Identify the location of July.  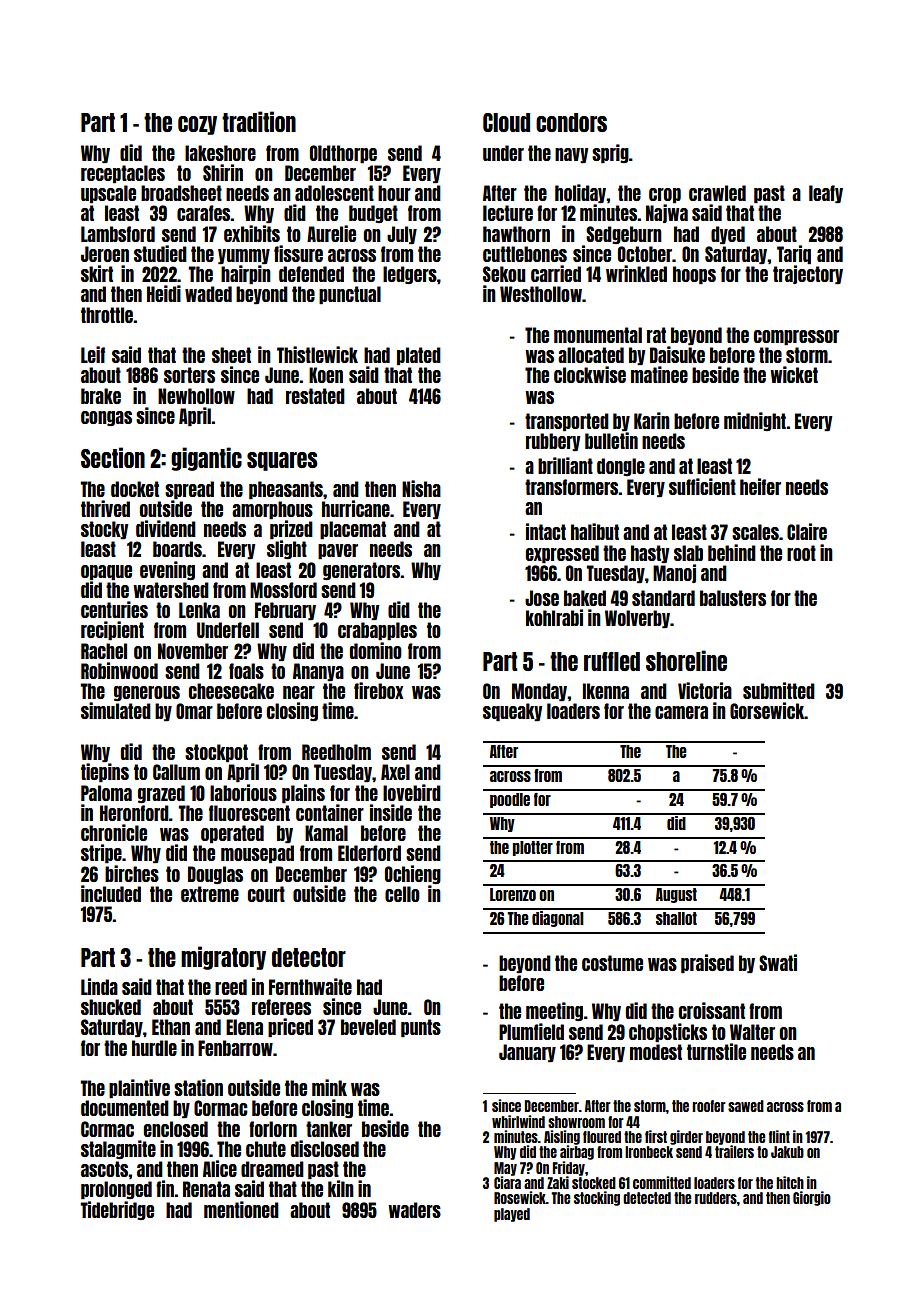
(402, 235).
